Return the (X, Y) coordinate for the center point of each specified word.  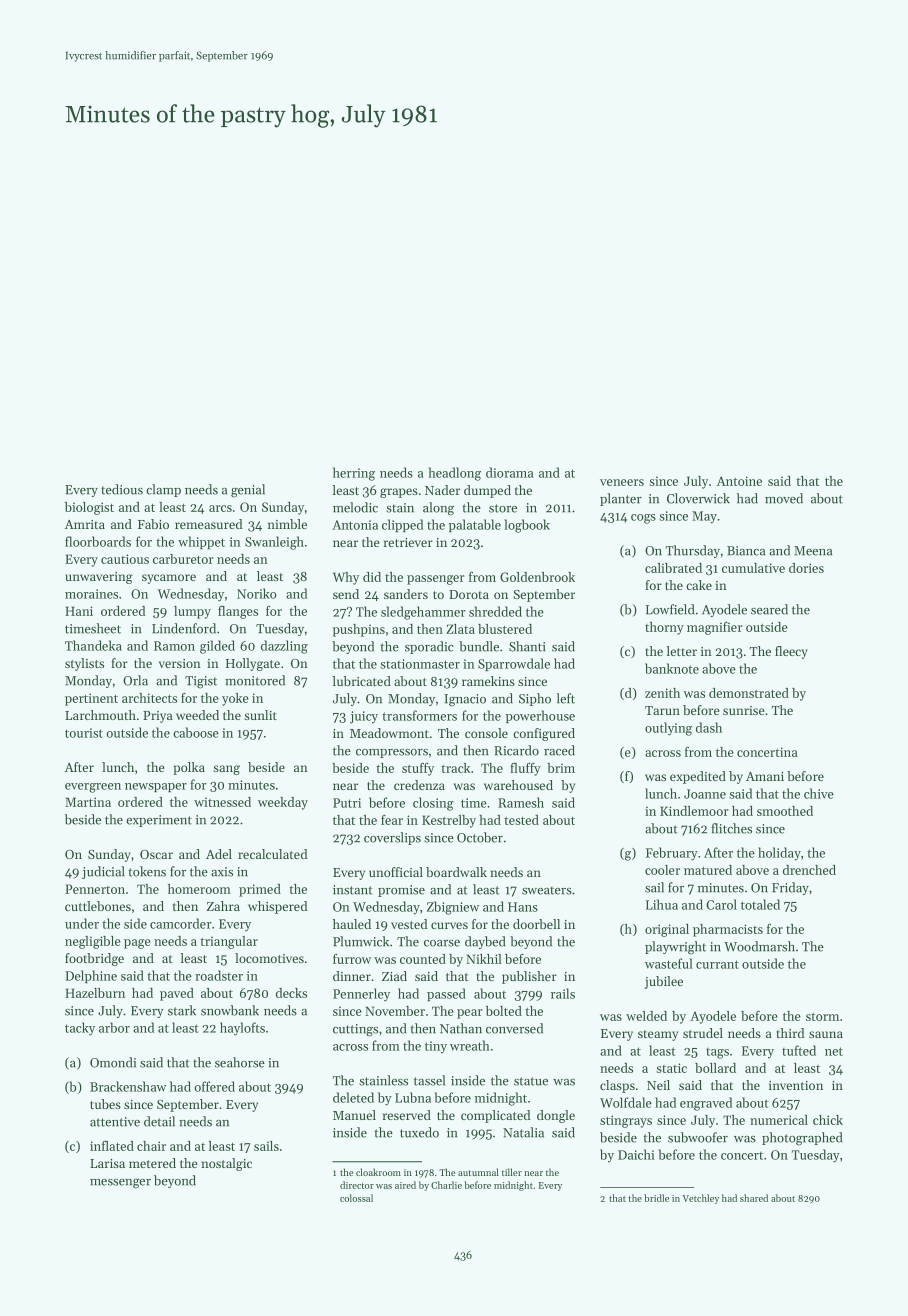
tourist (84, 733)
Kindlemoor (694, 811)
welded (646, 1016)
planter (621, 499)
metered (152, 1163)
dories (806, 568)
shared (754, 1198)
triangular (229, 942)
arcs (220, 508)
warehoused (518, 785)
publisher (529, 977)
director (357, 1185)
